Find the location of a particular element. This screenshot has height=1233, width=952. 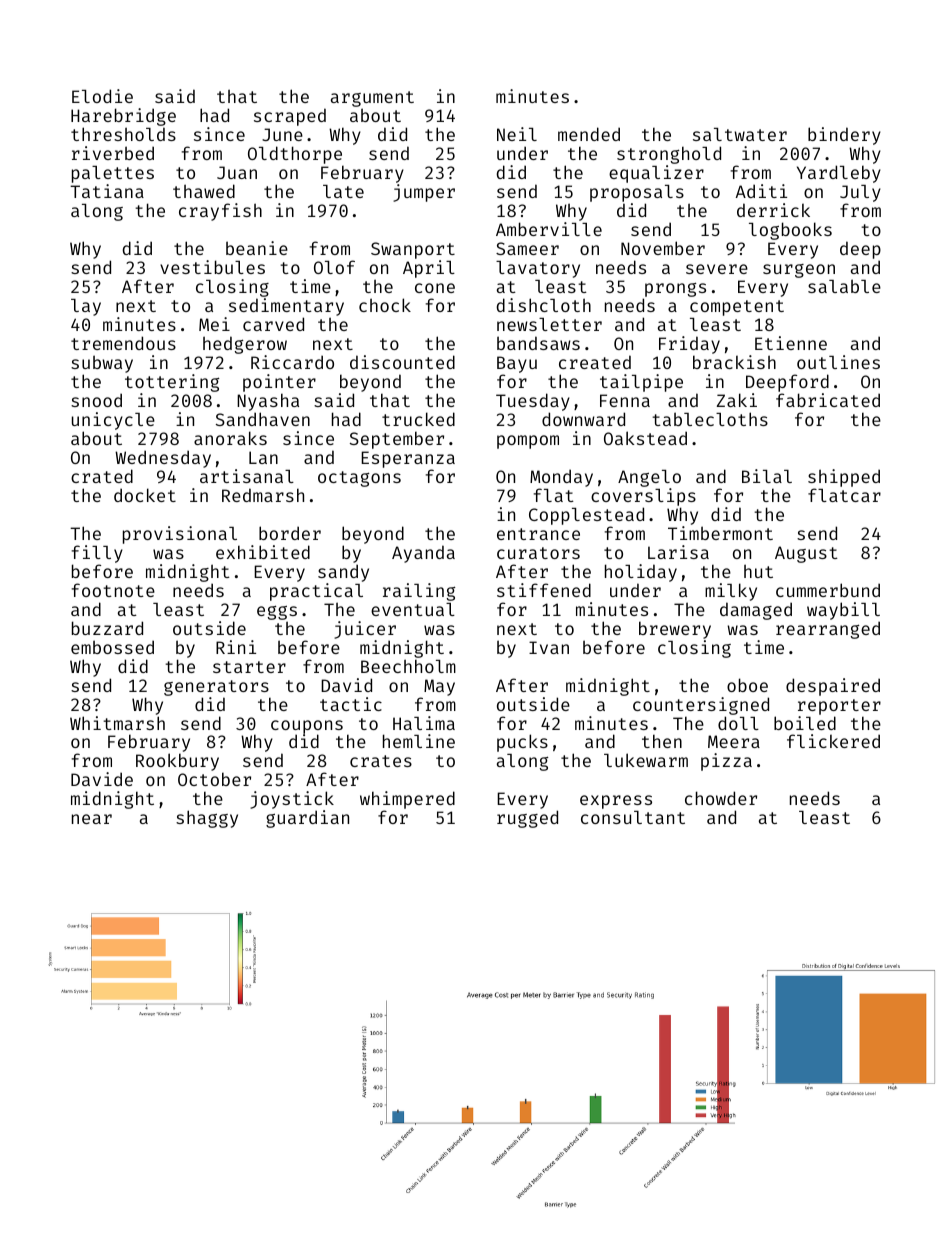

Neil is located at coordinates (517, 134).
